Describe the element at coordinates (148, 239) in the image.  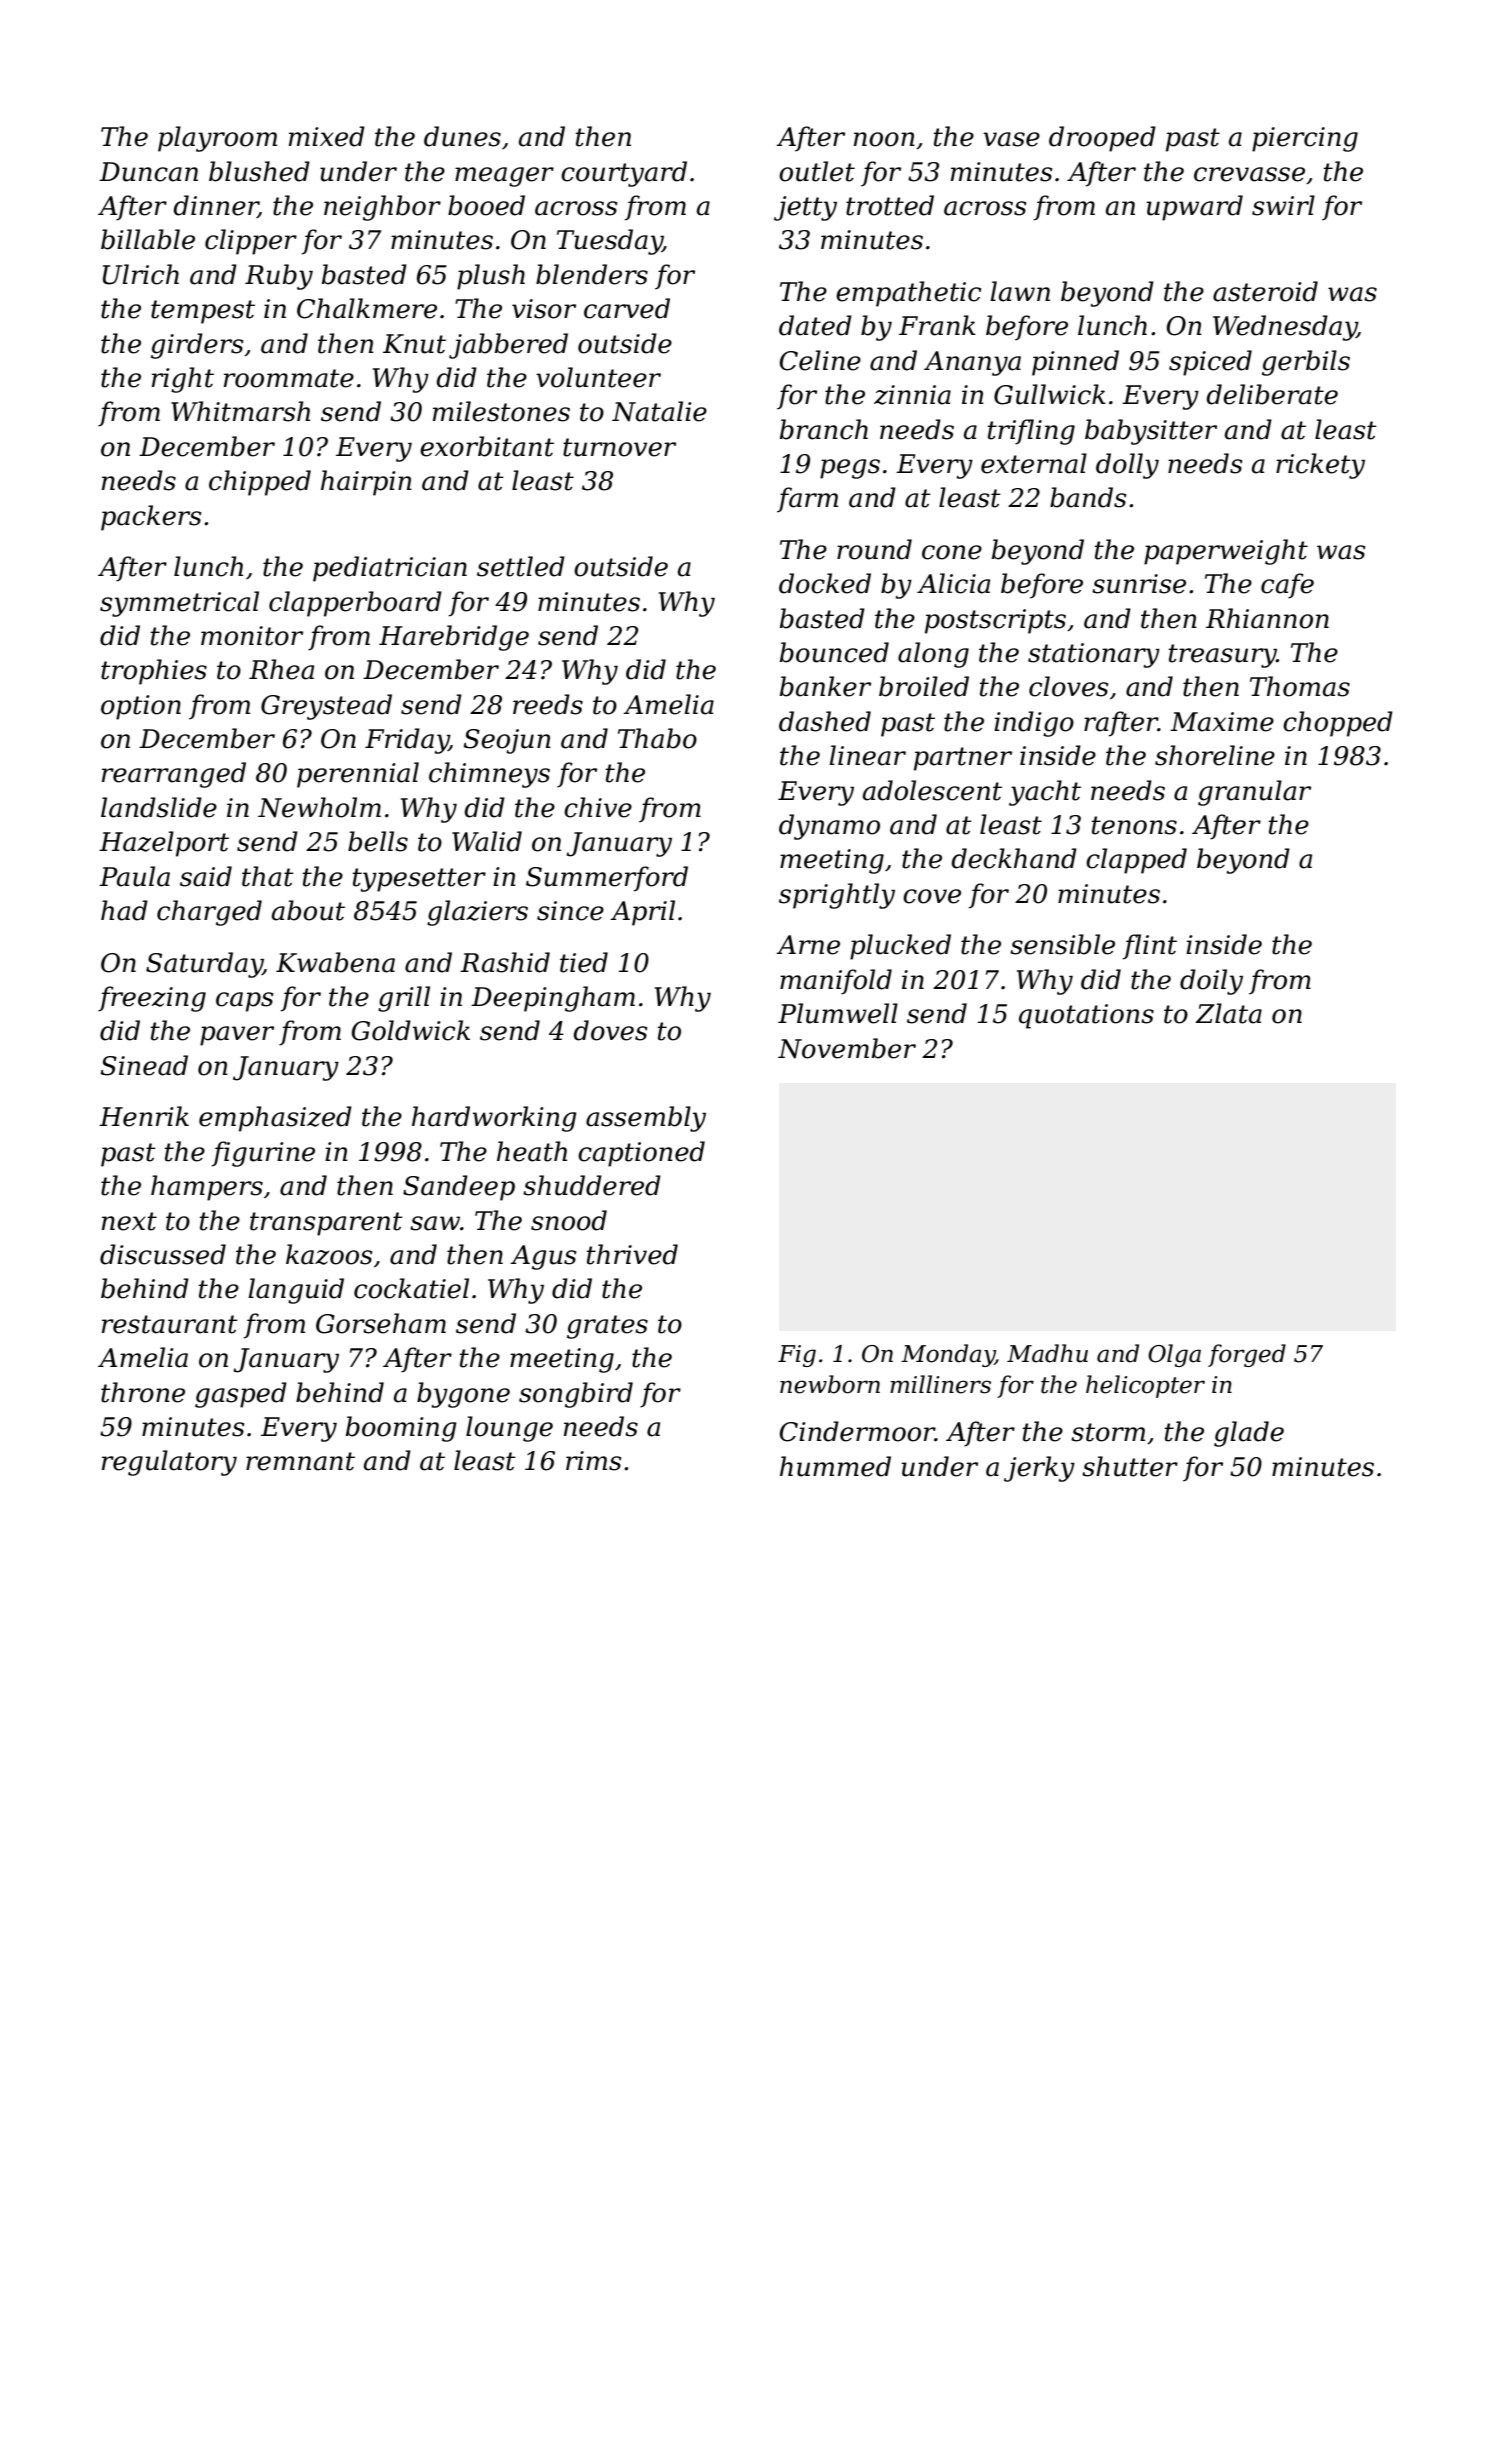
I see `billable` at that location.
